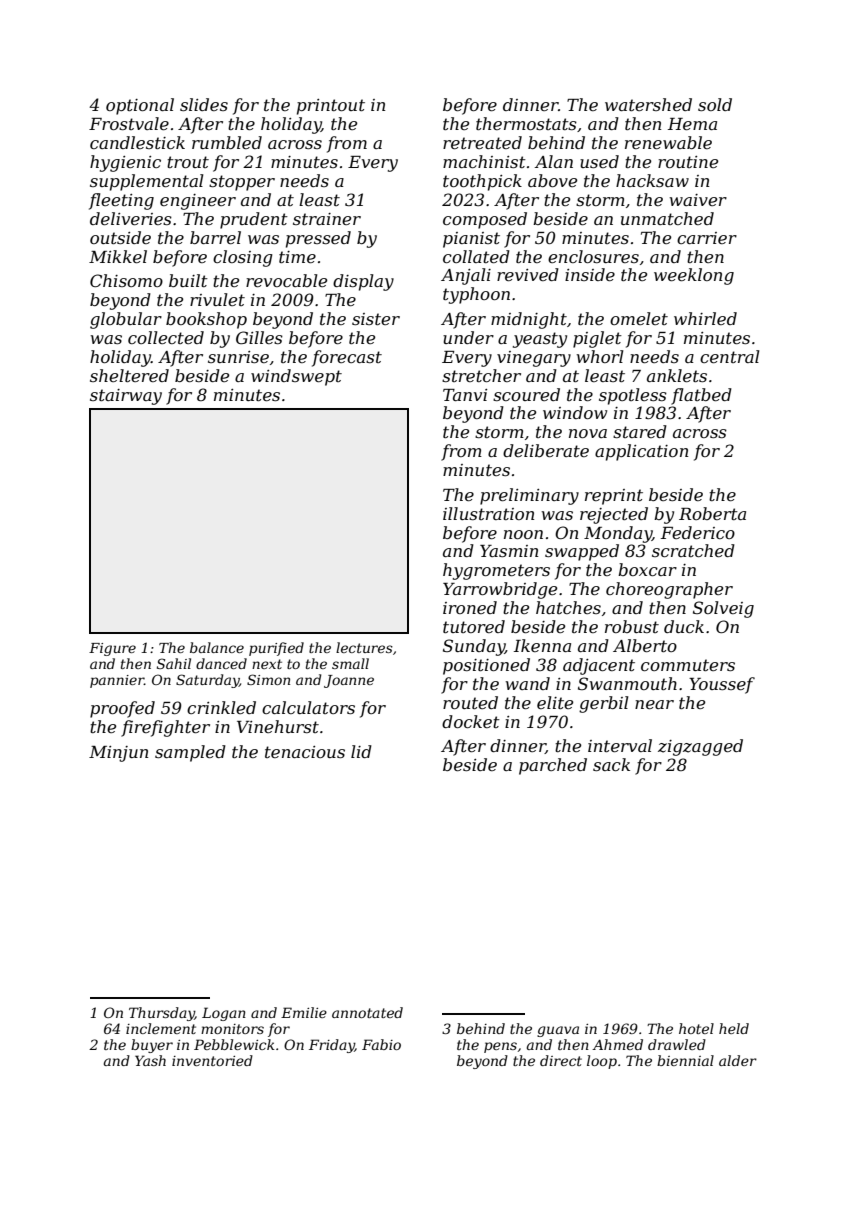  What do you see at coordinates (140, 106) in the screenshot?
I see `optional` at bounding box center [140, 106].
